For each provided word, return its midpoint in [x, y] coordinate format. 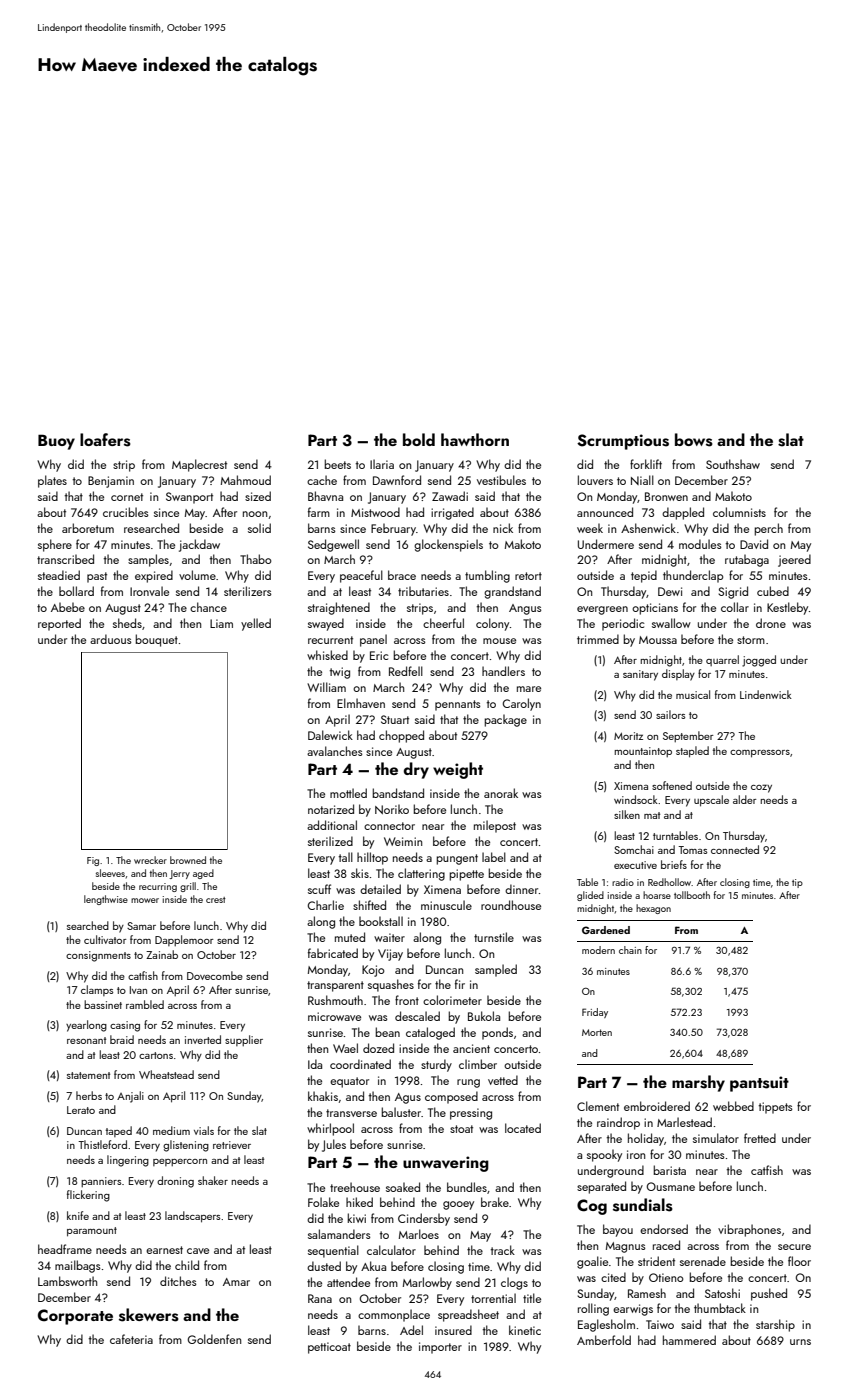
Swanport [189, 498]
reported [59, 624]
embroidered [657, 1106]
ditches [178, 1281]
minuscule [446, 905]
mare [529, 689]
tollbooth [692, 895]
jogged [759, 661]
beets [337, 464]
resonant [86, 1040]
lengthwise [106, 900]
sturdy [436, 1065]
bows [694, 440]
